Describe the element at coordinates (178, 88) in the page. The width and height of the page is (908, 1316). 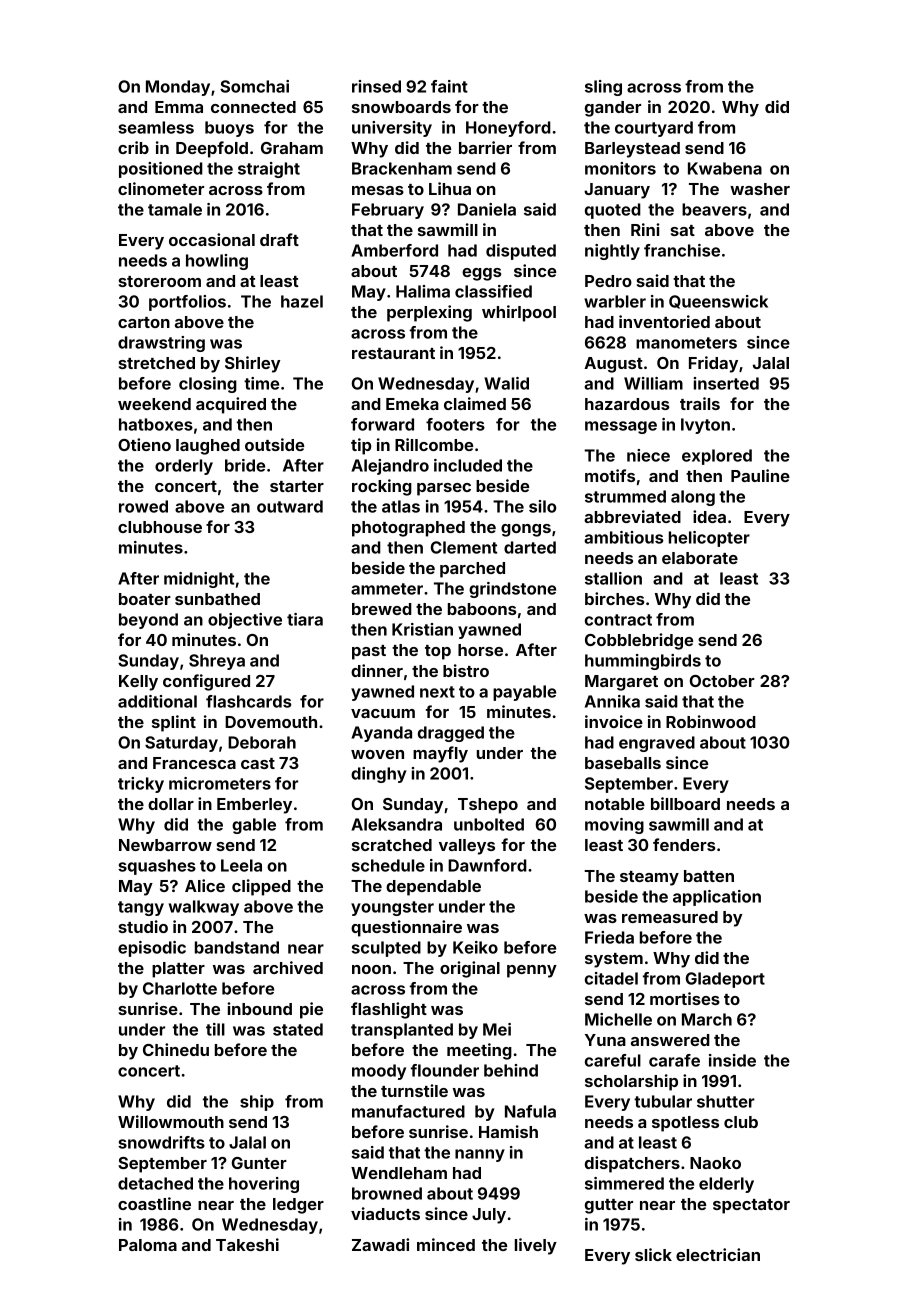
I see `Monday` at that location.
